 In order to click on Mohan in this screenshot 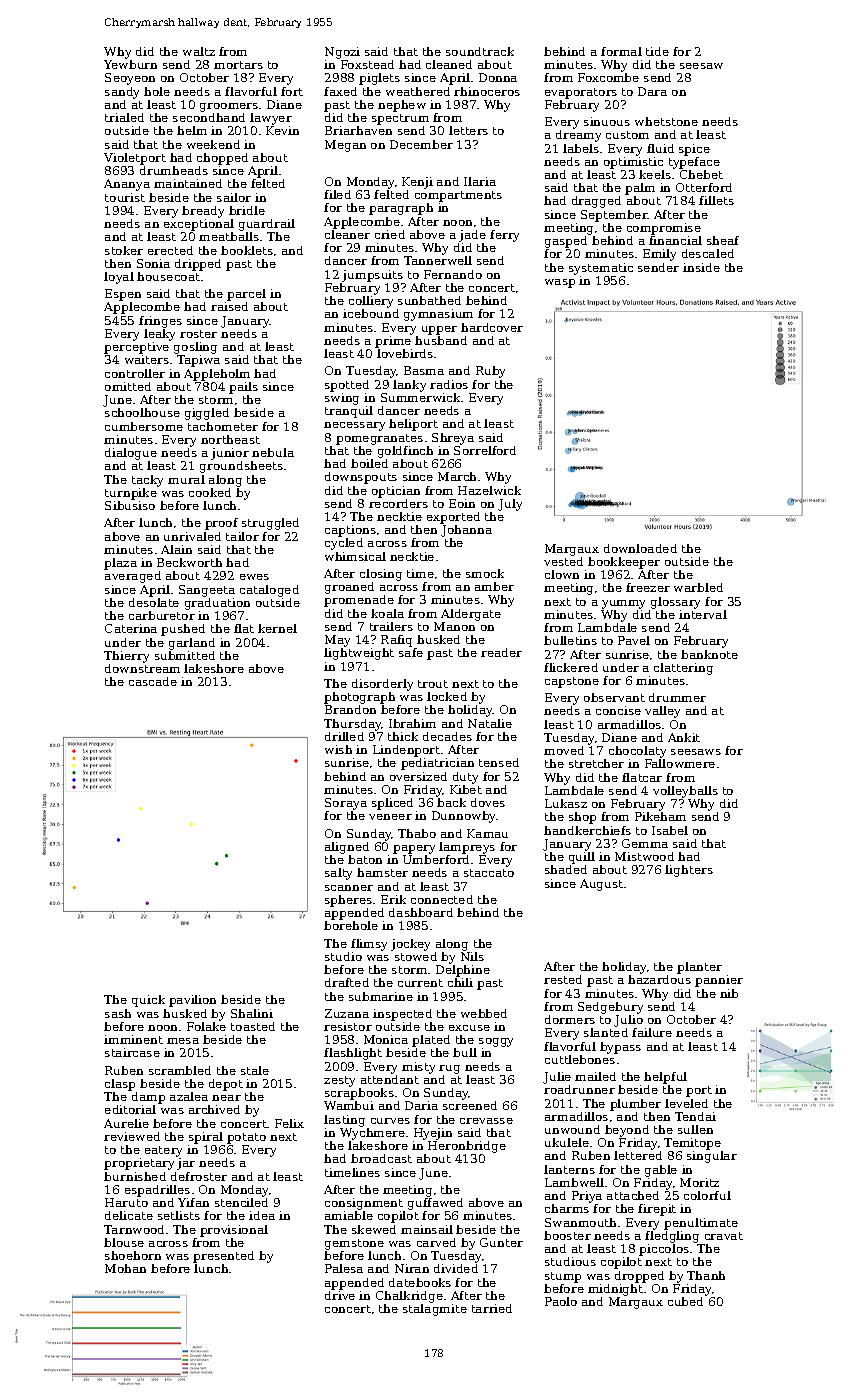, I will do `click(125, 1268)`.
